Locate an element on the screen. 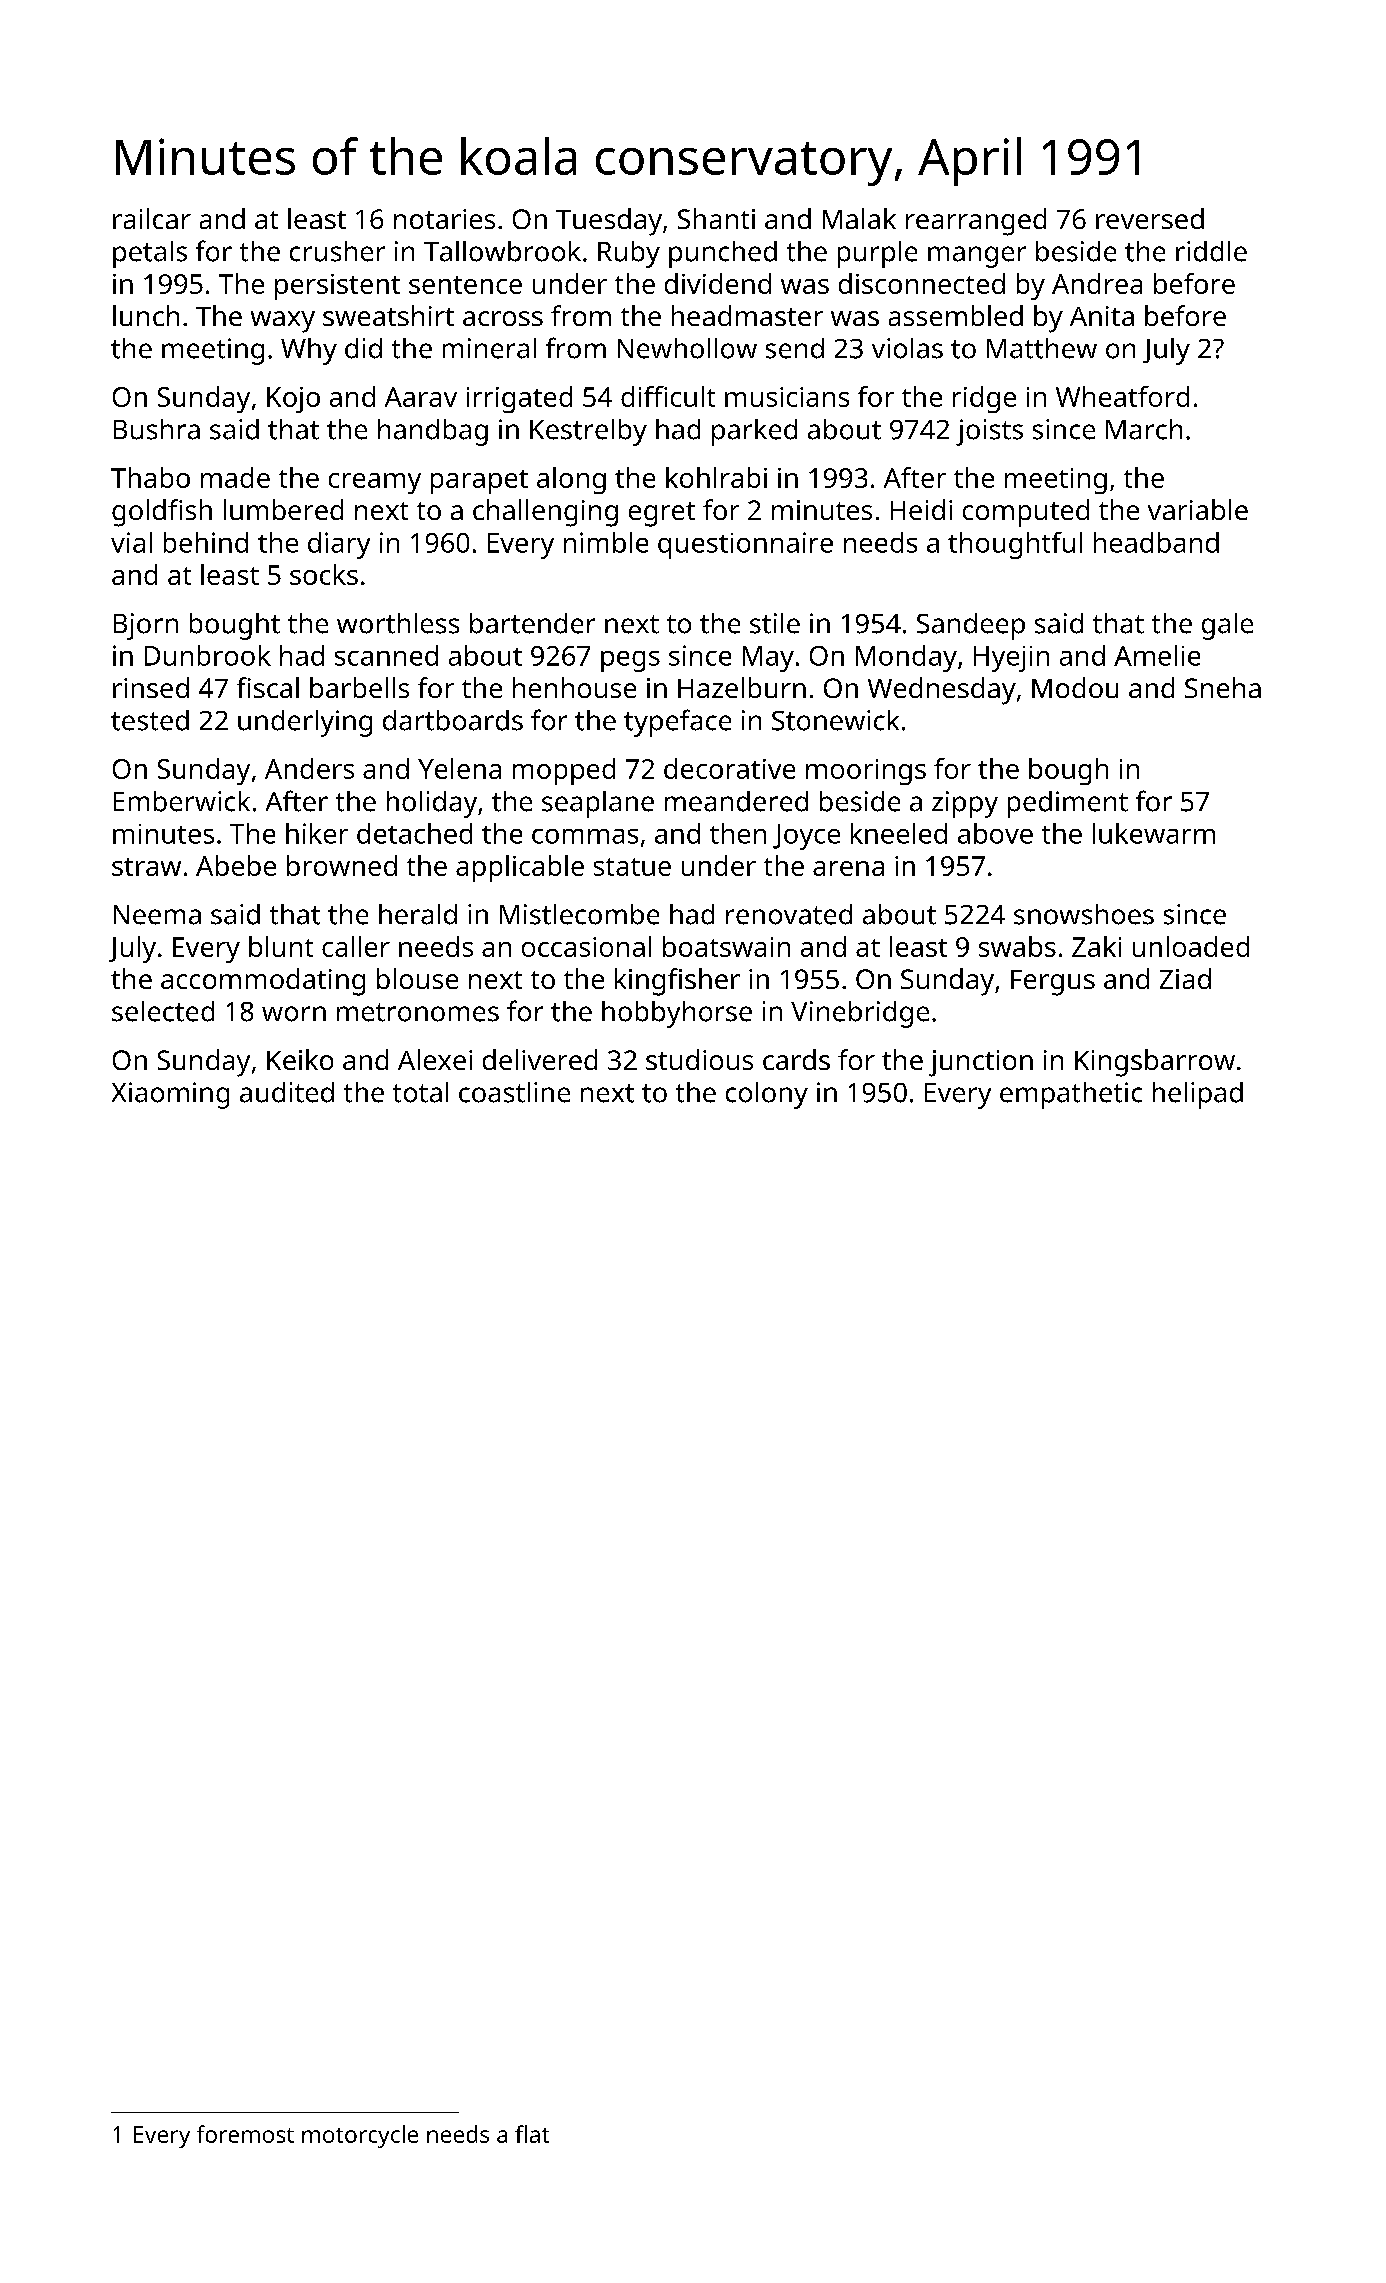 Image resolution: width=1386 pixels, height=2283 pixels. flat is located at coordinates (532, 2134).
